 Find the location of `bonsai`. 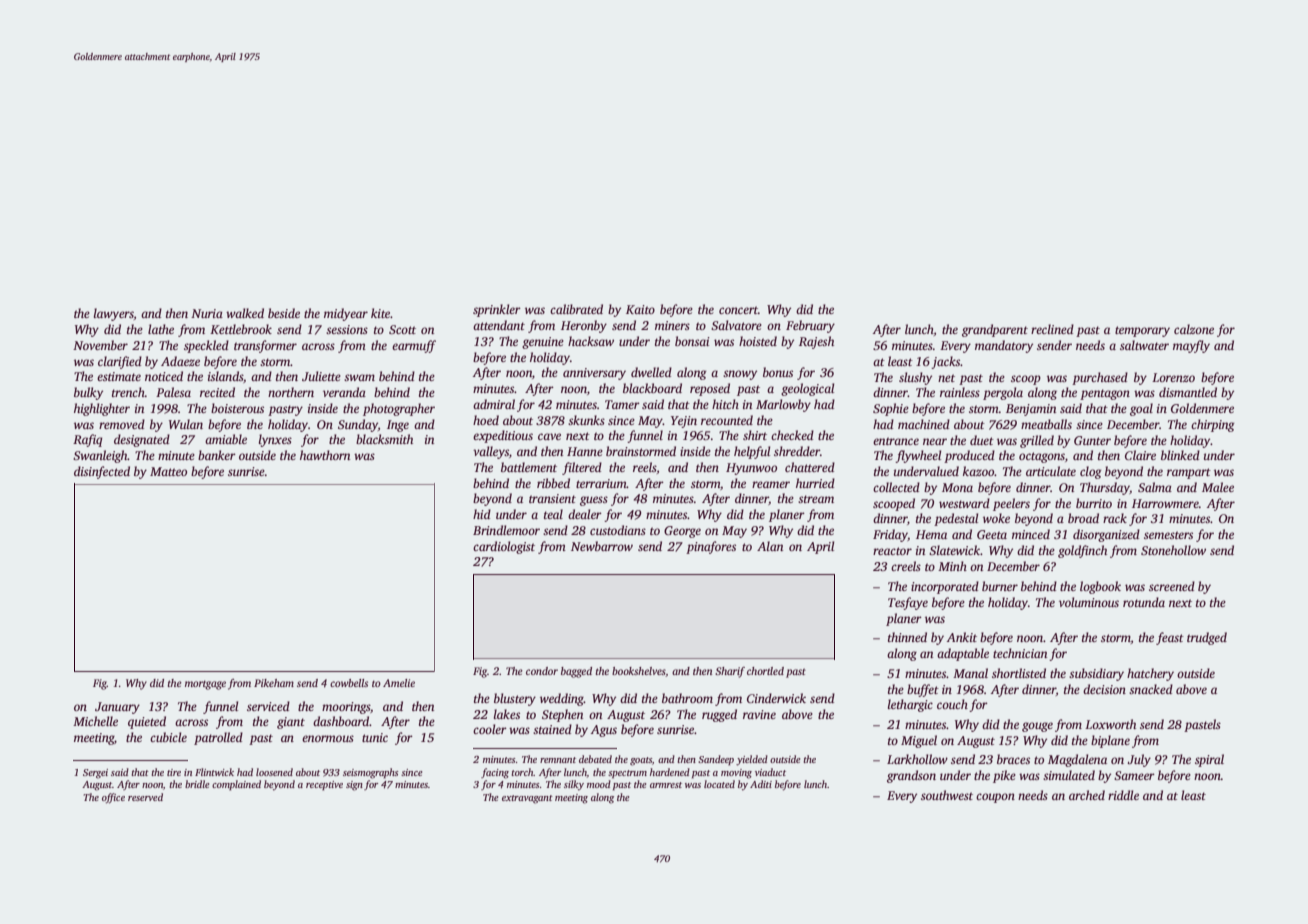

bonsai is located at coordinates (692, 341).
